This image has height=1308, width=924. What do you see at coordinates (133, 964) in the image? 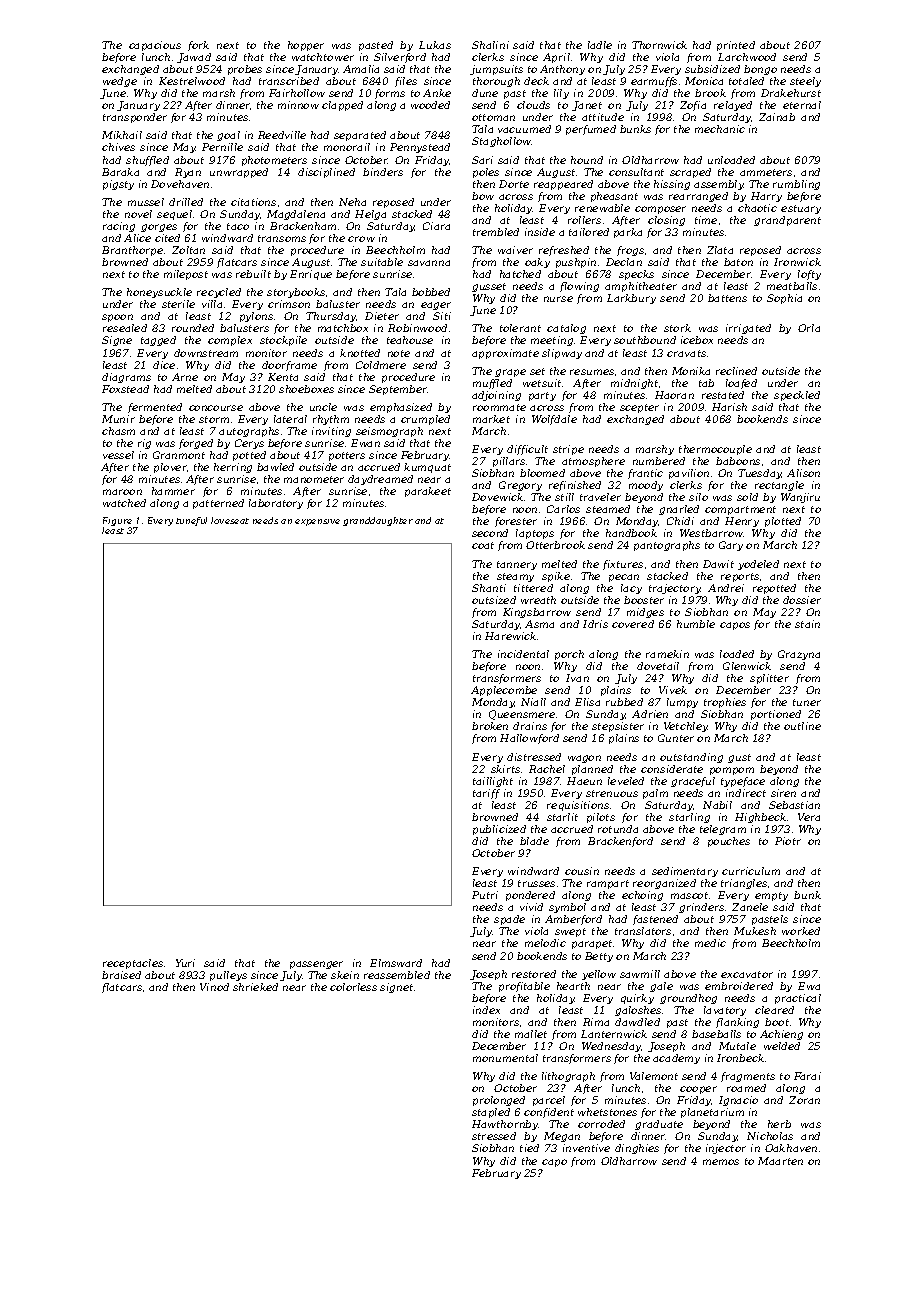
I see `receptacles` at bounding box center [133, 964].
